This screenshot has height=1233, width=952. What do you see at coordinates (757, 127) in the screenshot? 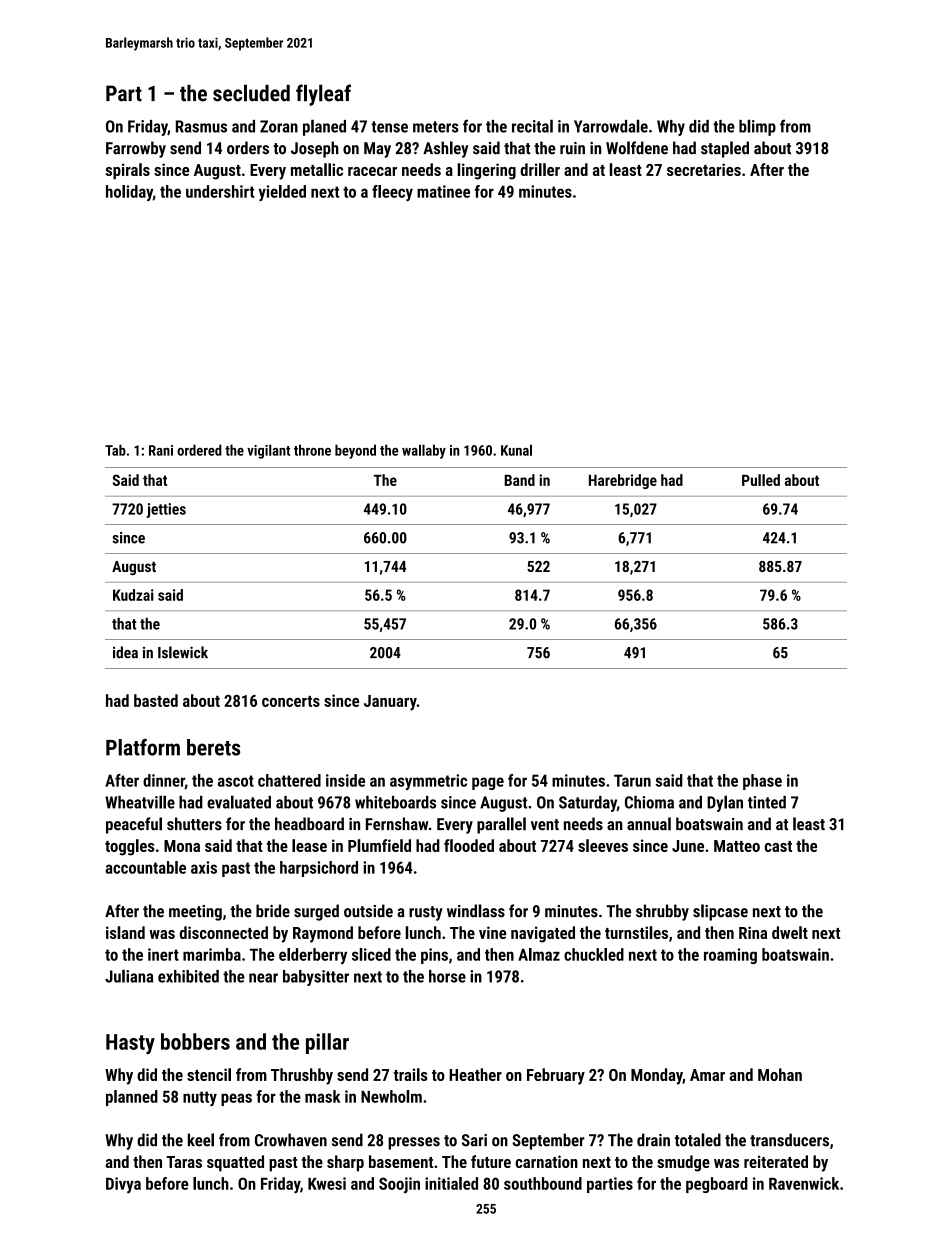
I see `blimp` at bounding box center [757, 127].
